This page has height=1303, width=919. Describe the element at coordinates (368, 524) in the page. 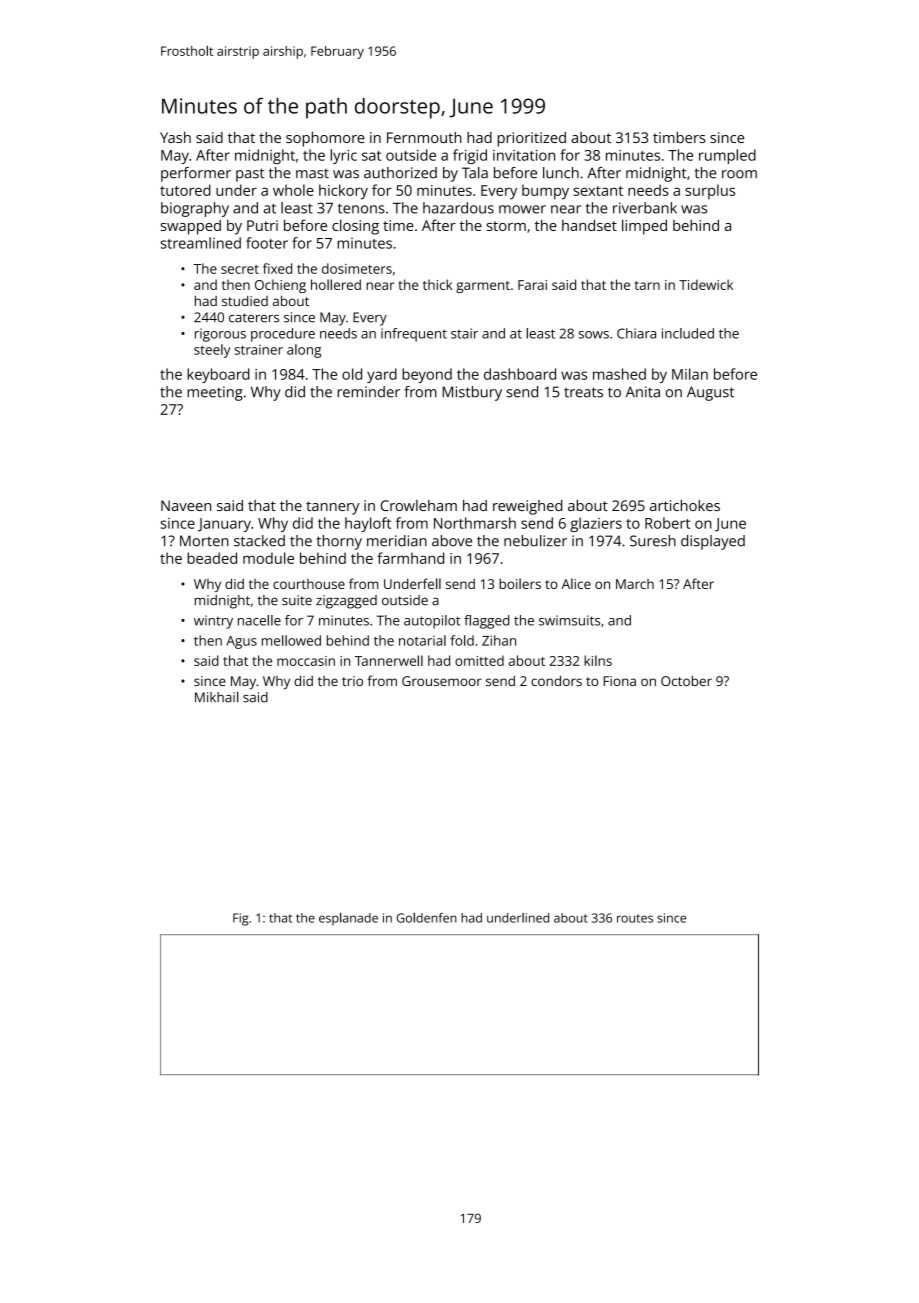

I see `hayloft` at that location.
